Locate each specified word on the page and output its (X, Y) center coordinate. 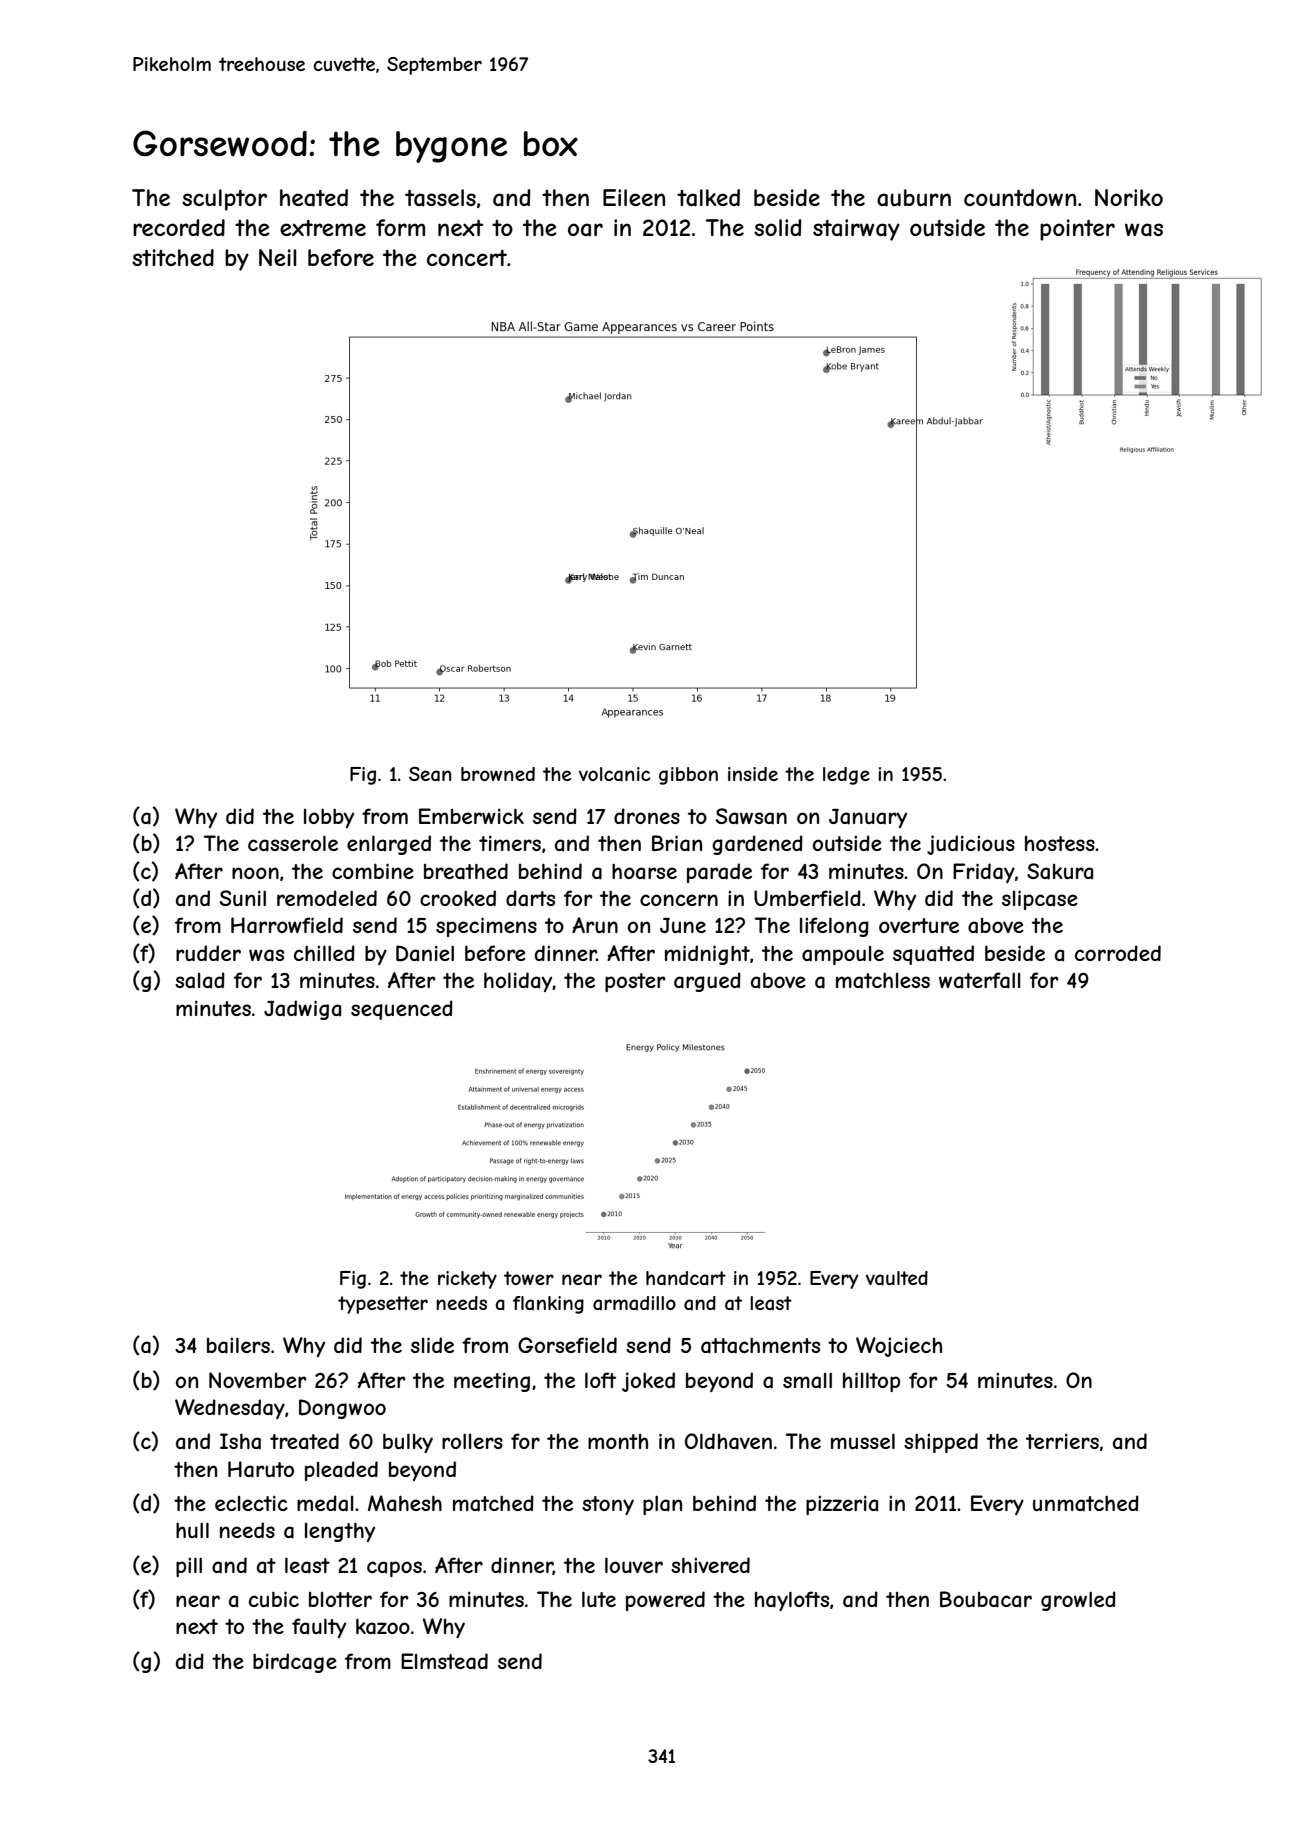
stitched (173, 257)
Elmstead (444, 1661)
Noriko (1129, 197)
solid (778, 227)
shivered (710, 1565)
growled (1078, 1601)
